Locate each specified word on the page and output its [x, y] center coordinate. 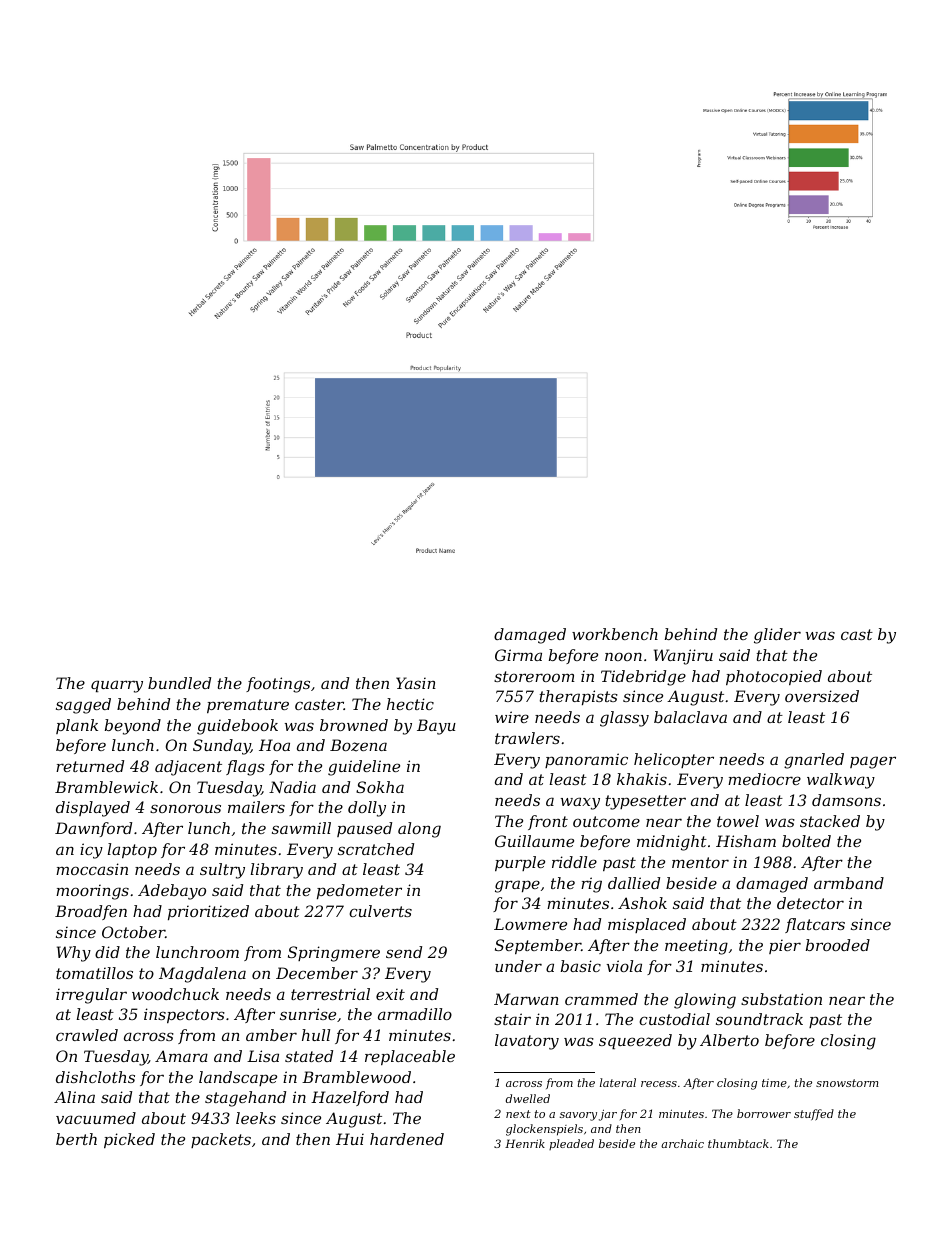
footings [278, 685]
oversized [822, 696]
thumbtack [738, 1143]
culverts [380, 911]
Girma [518, 655]
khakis [642, 779]
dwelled [528, 1098]
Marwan [526, 999]
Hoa [274, 745]
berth [76, 1139]
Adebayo [172, 892]
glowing [705, 1001]
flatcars [815, 925]
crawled [87, 1035]
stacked [830, 821]
